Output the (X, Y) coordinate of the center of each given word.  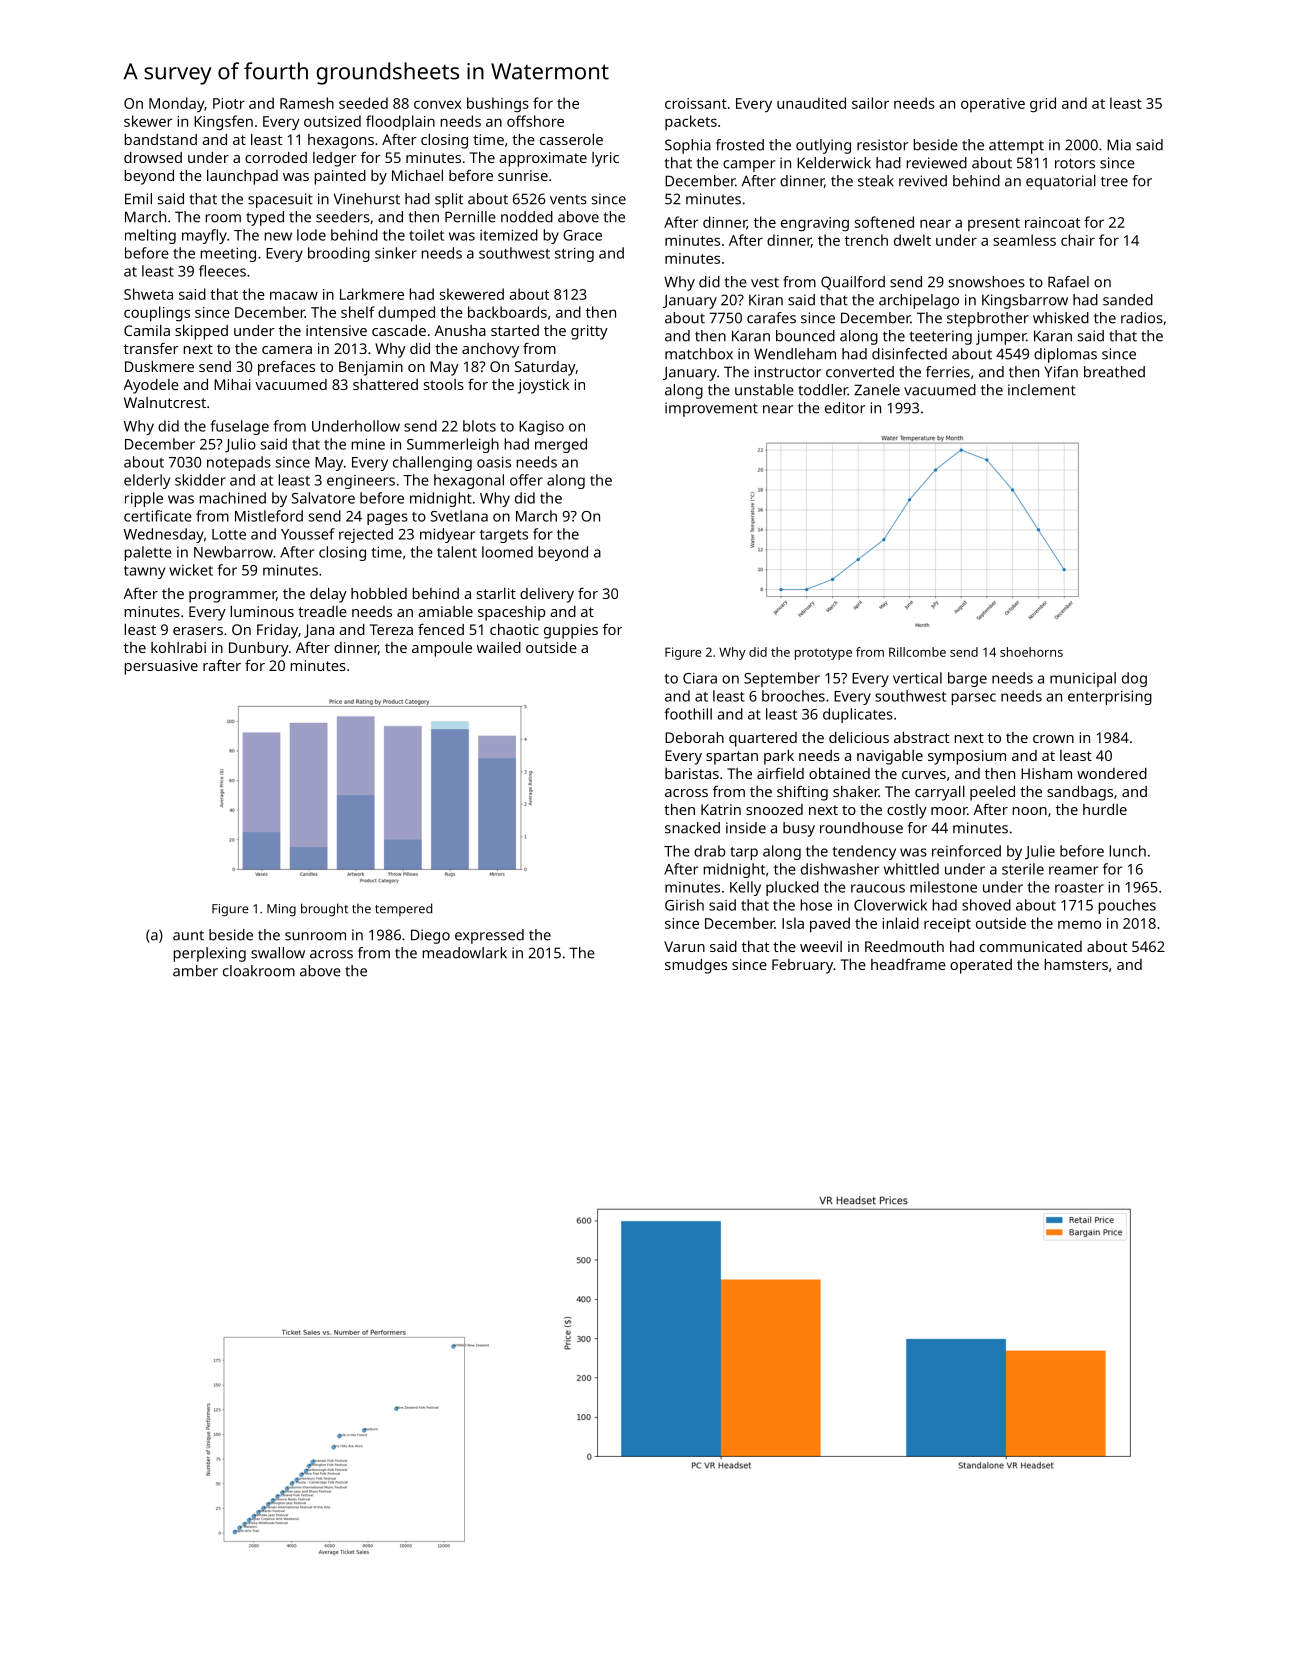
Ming (281, 910)
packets (691, 122)
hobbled (379, 593)
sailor (870, 103)
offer (526, 480)
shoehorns (1031, 652)
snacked (692, 828)
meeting (228, 254)
